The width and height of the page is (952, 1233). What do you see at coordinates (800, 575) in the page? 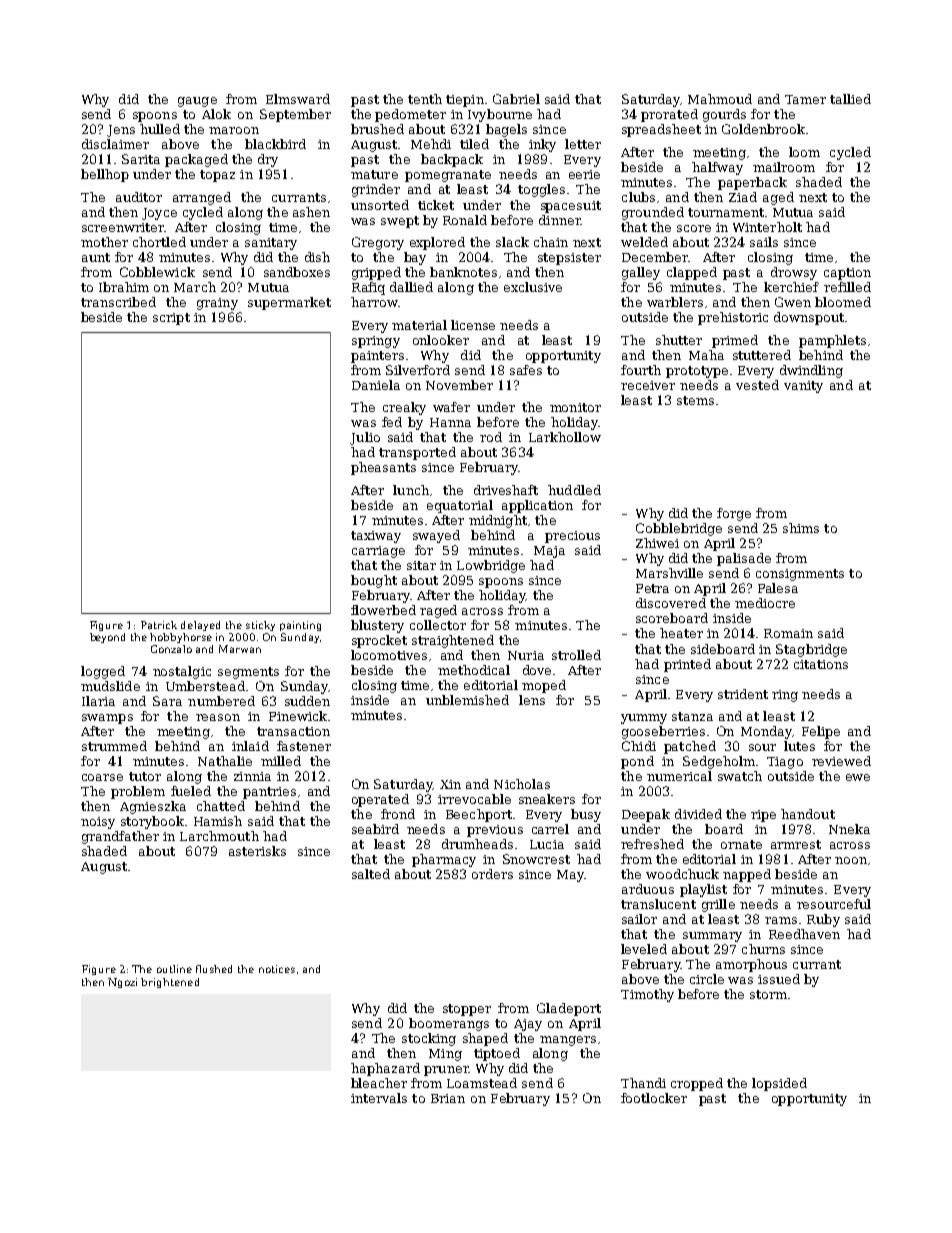
I see `consignments` at bounding box center [800, 575].
